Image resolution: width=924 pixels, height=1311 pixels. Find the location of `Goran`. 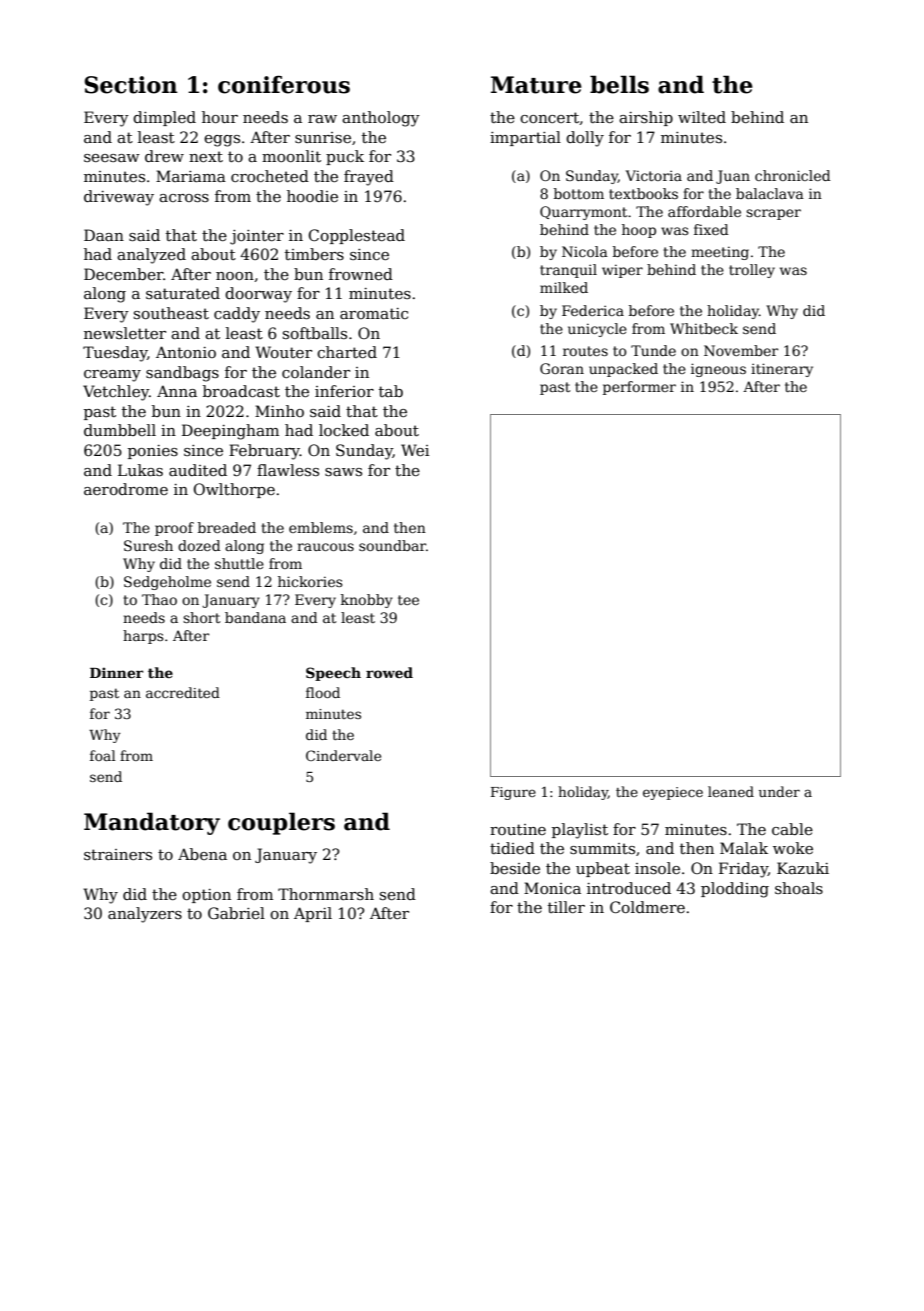

Goran is located at coordinates (562, 368).
